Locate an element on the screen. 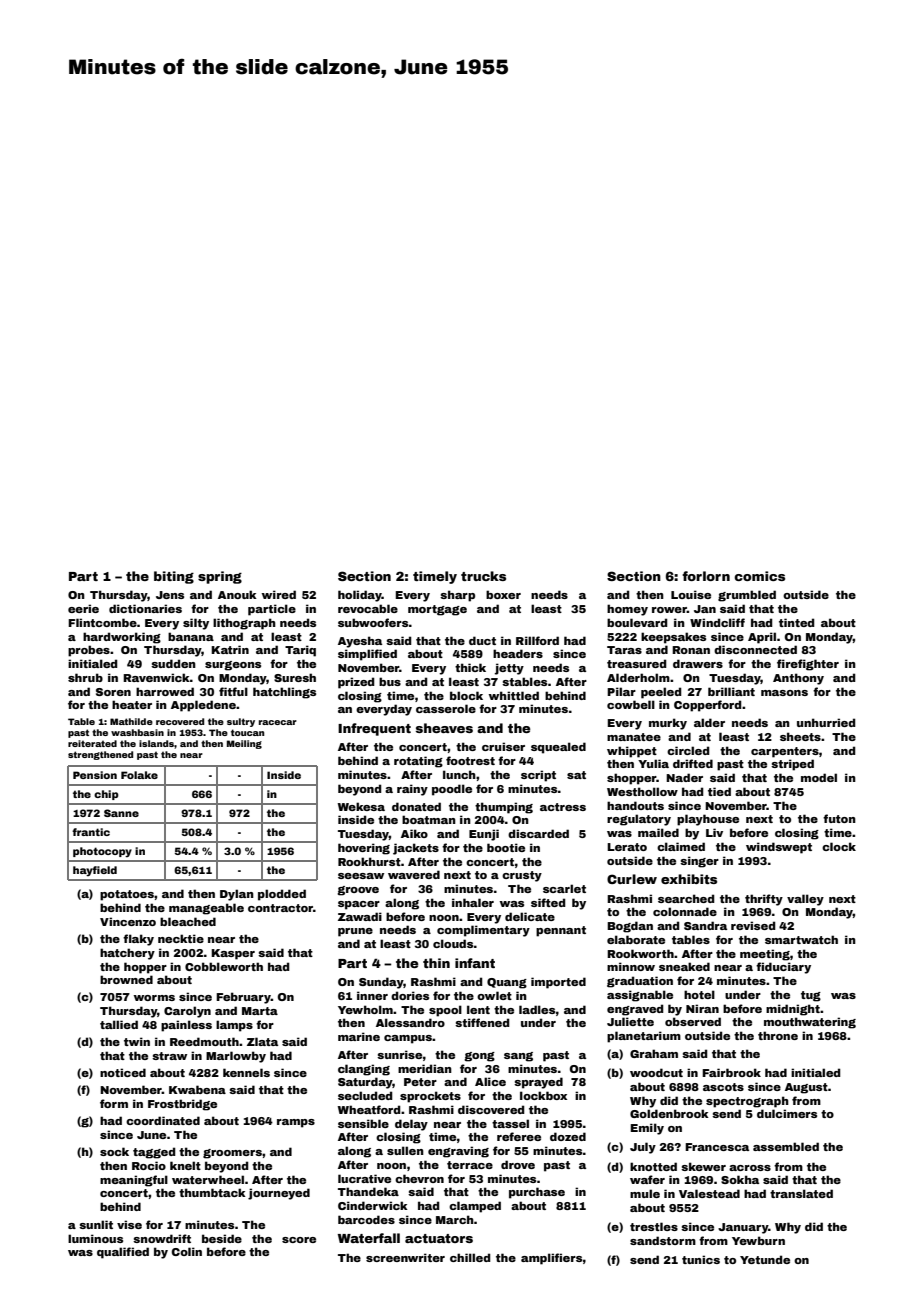 The image size is (924, 1308). tunics is located at coordinates (701, 1259).
